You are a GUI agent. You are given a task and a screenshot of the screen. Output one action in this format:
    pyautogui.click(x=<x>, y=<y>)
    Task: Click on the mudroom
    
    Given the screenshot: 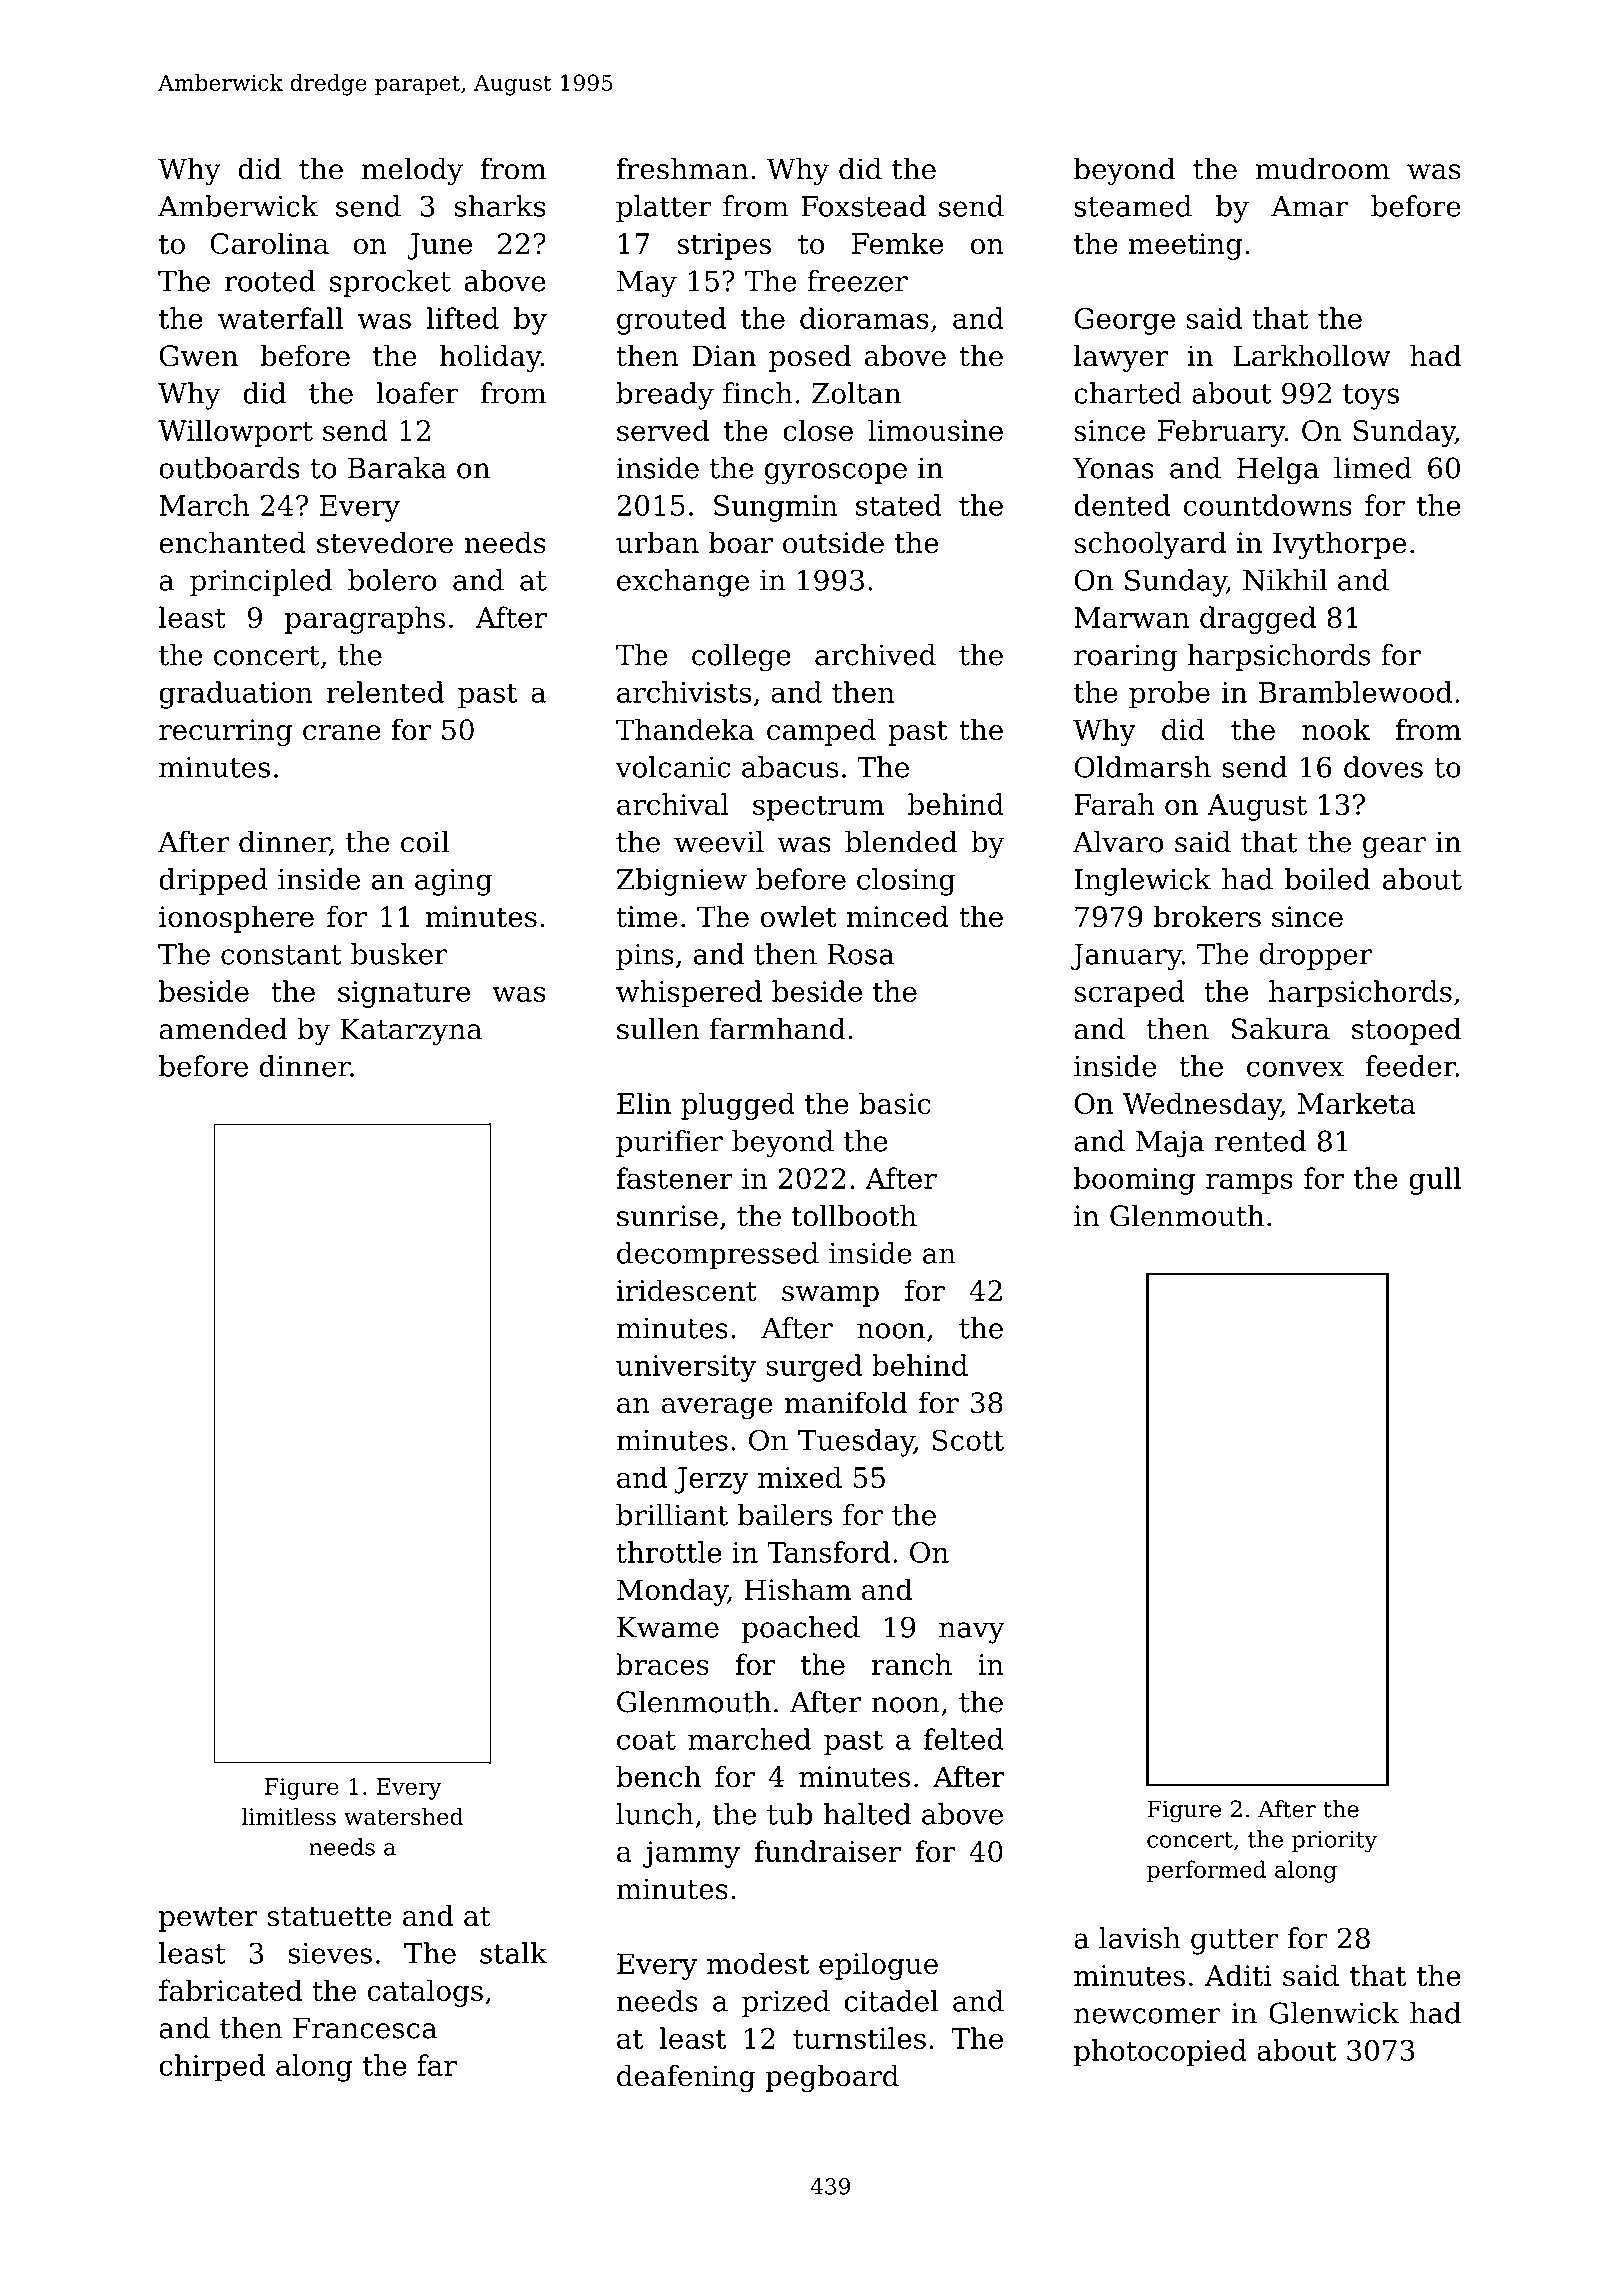 What is the action you would take?
    pyautogui.click(x=1323, y=169)
